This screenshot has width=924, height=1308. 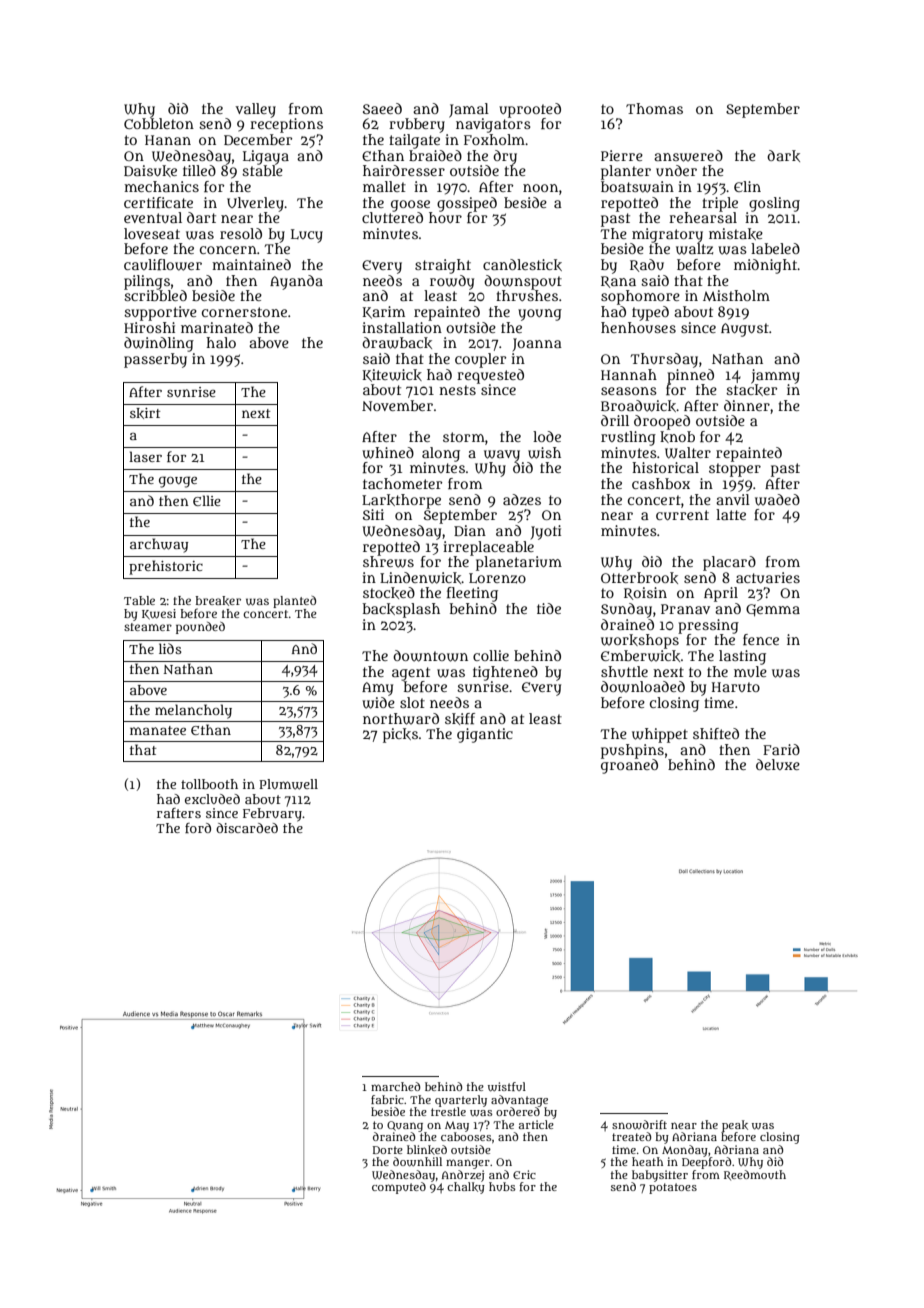 I want to click on Dorte, so click(x=388, y=1150).
